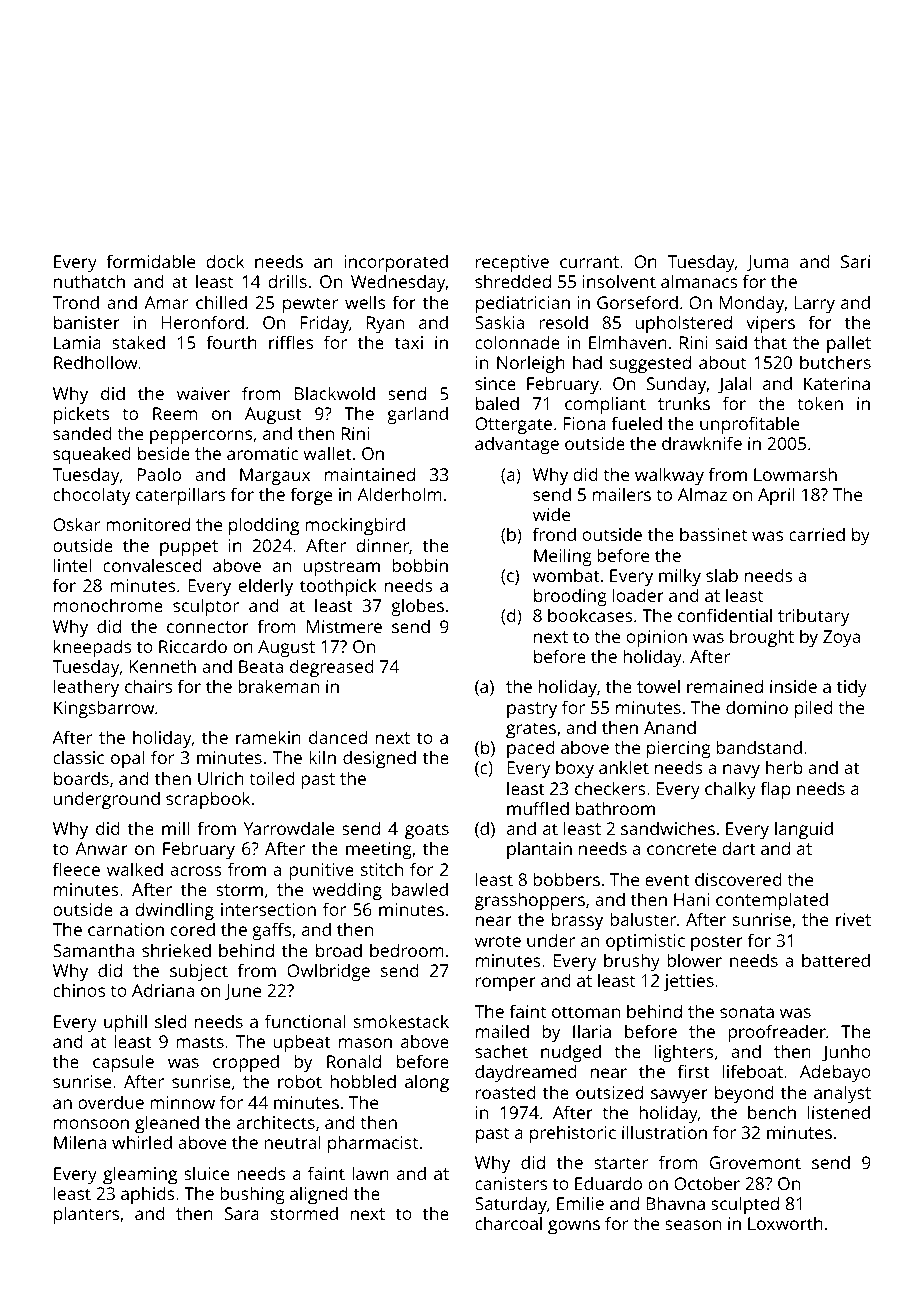 The image size is (924, 1314). Describe the element at coordinates (752, 304) in the image. I see `Monday` at that location.
